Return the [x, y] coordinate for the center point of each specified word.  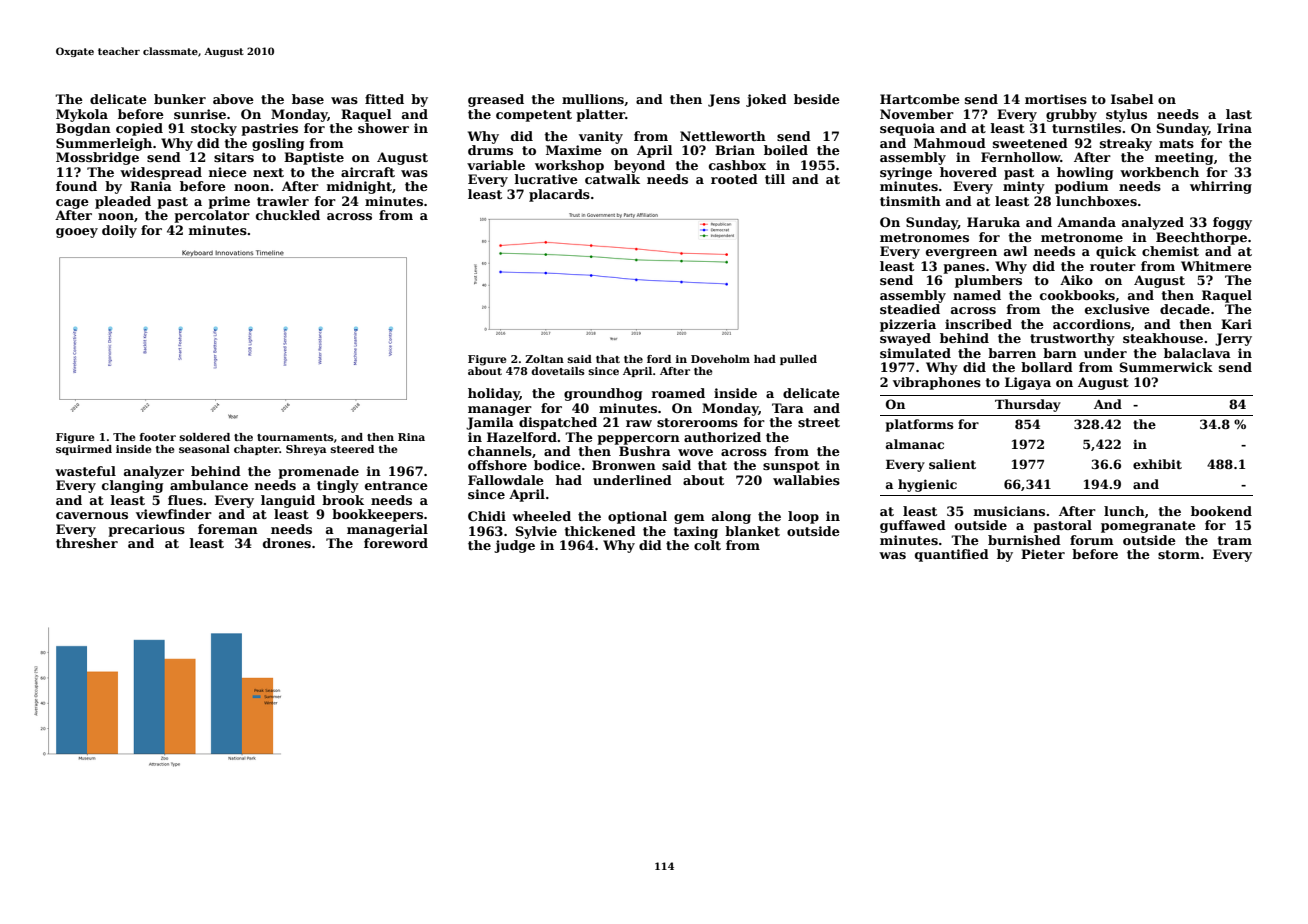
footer [158, 437]
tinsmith [910, 201]
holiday [494, 394]
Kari [1236, 324]
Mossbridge [97, 158]
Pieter [1043, 554]
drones [287, 543]
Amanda [1086, 222]
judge [514, 546]
